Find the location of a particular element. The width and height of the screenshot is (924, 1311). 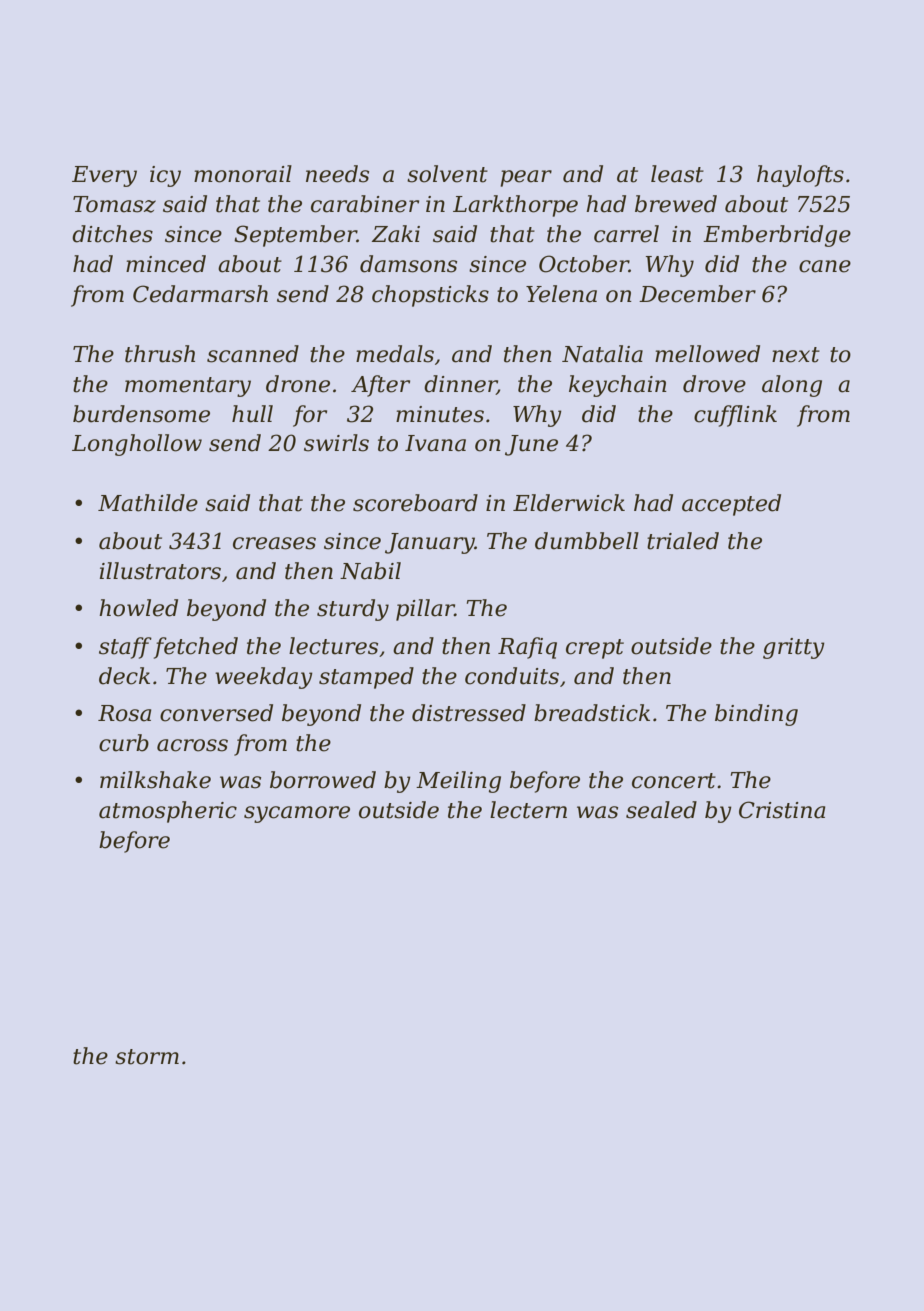

storm is located at coordinates (147, 1057).
